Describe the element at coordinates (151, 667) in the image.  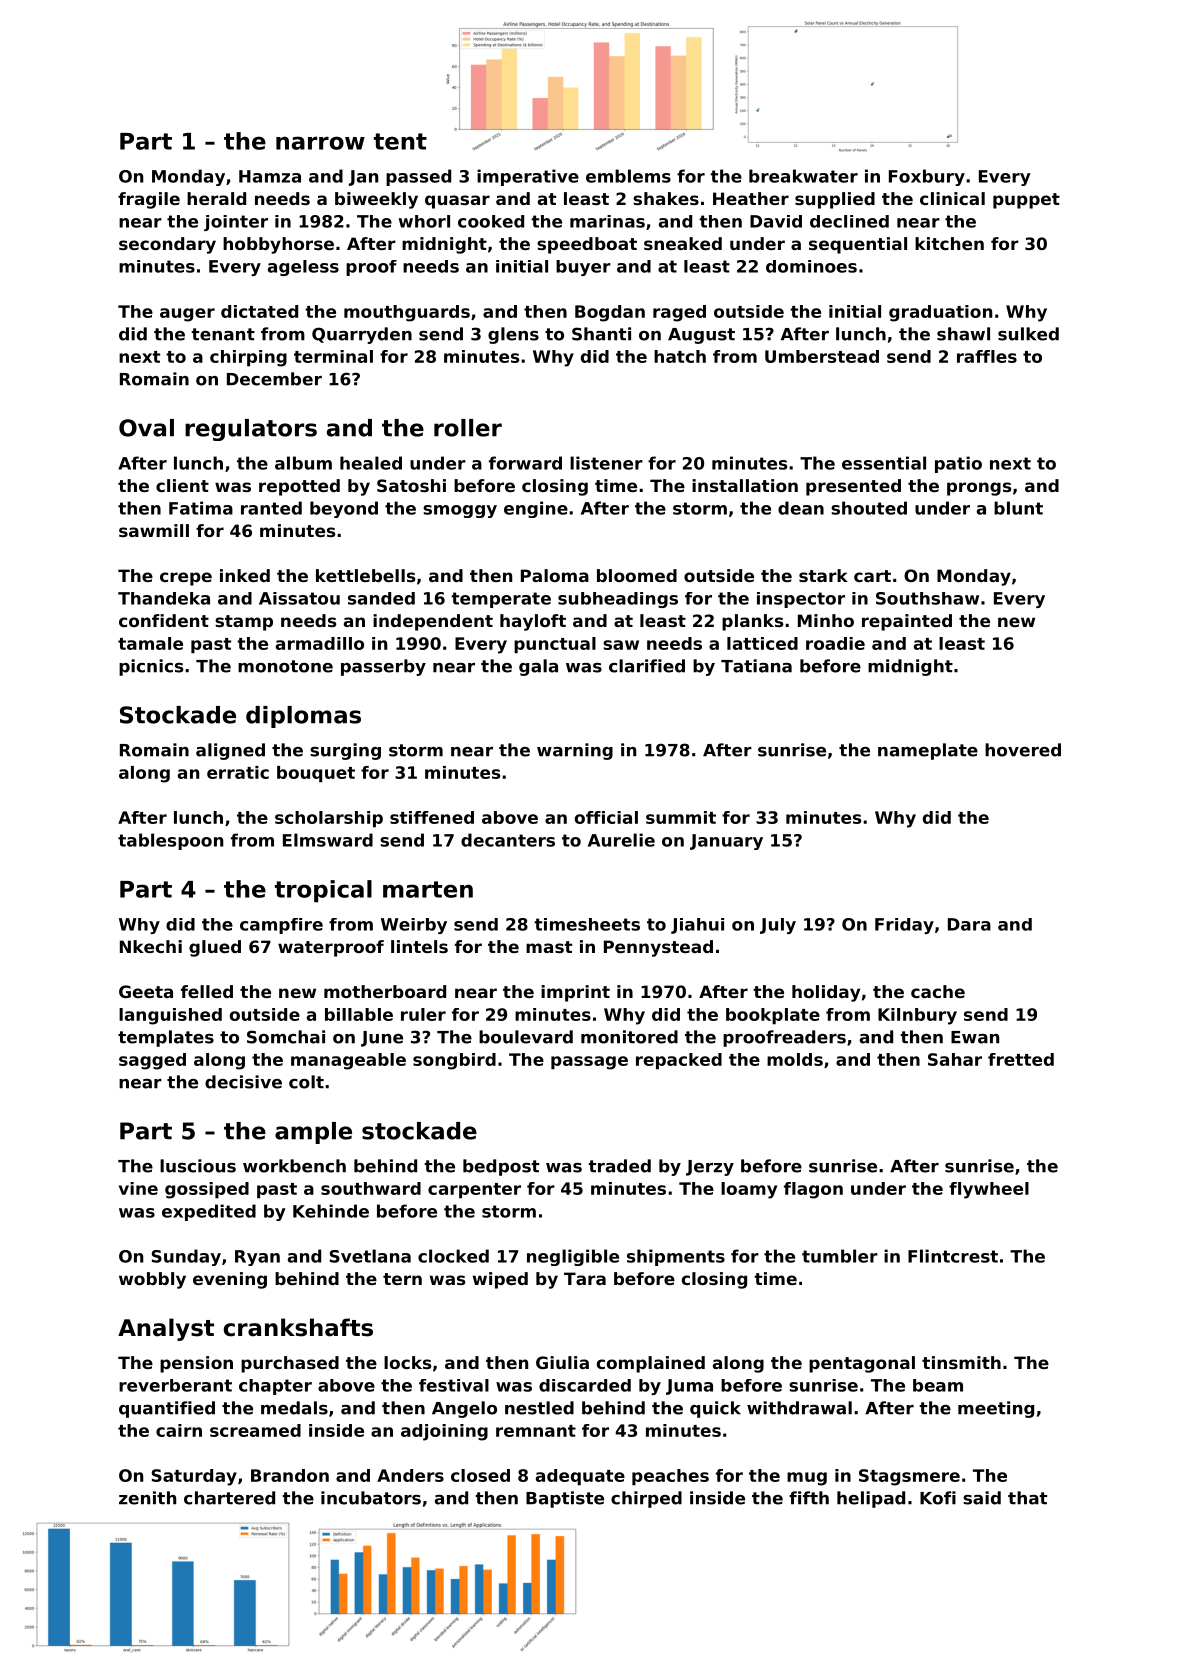
I see `picnics` at that location.
